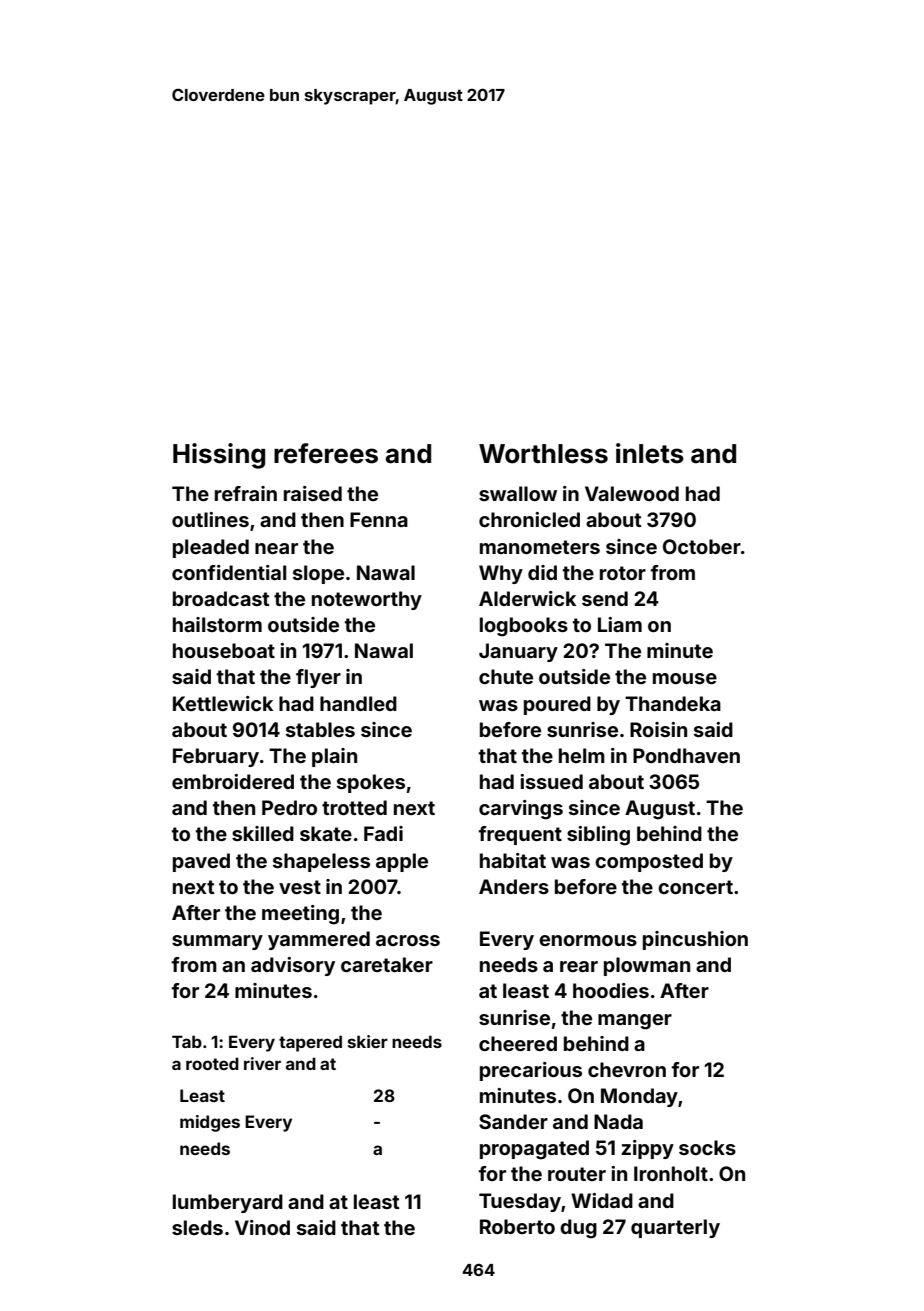 This screenshot has width=924, height=1311. Describe the element at coordinates (518, 493) in the screenshot. I see `swallow` at that location.
